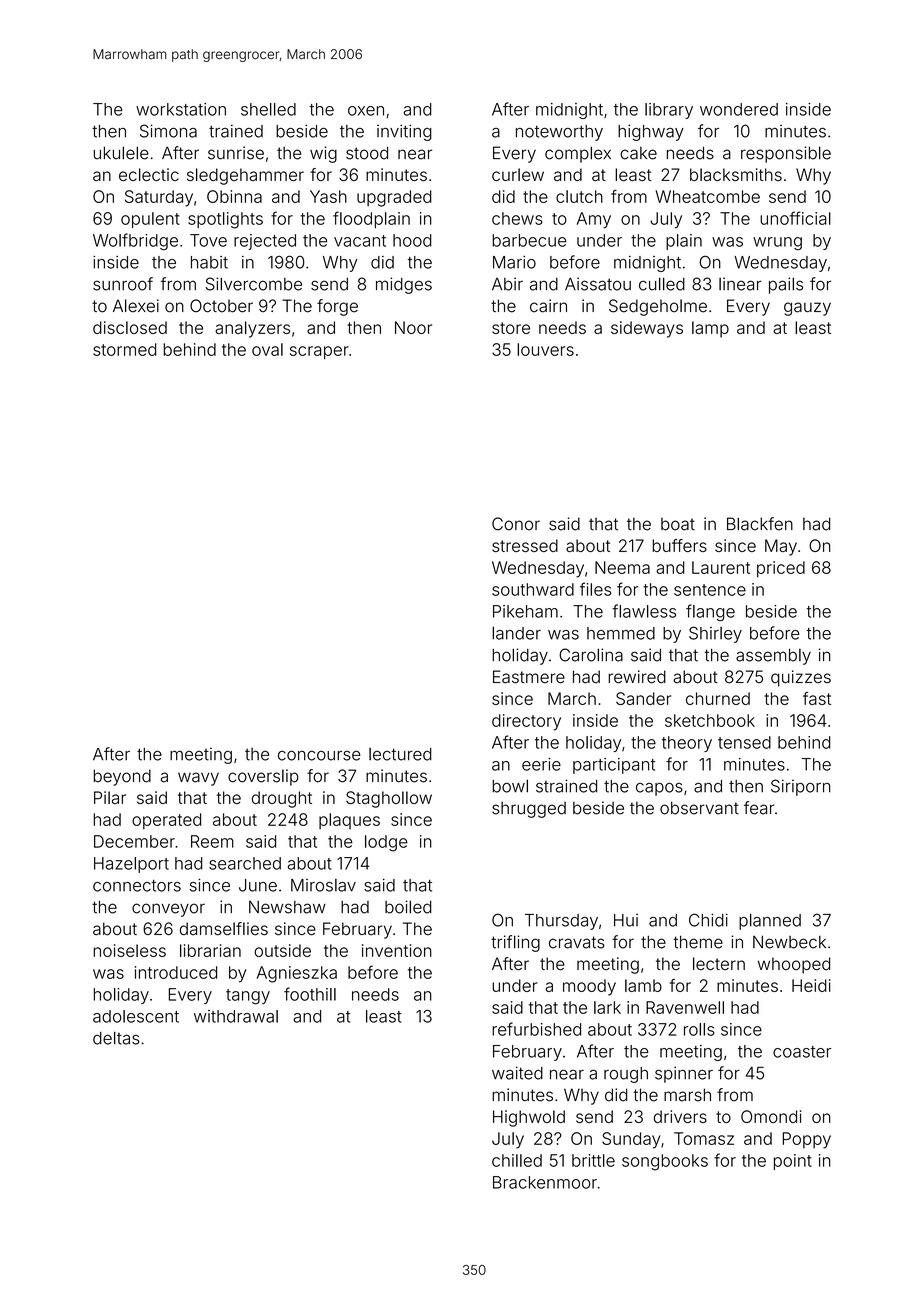 The height and width of the document is (1311, 924). I want to click on foothill, so click(310, 994).
